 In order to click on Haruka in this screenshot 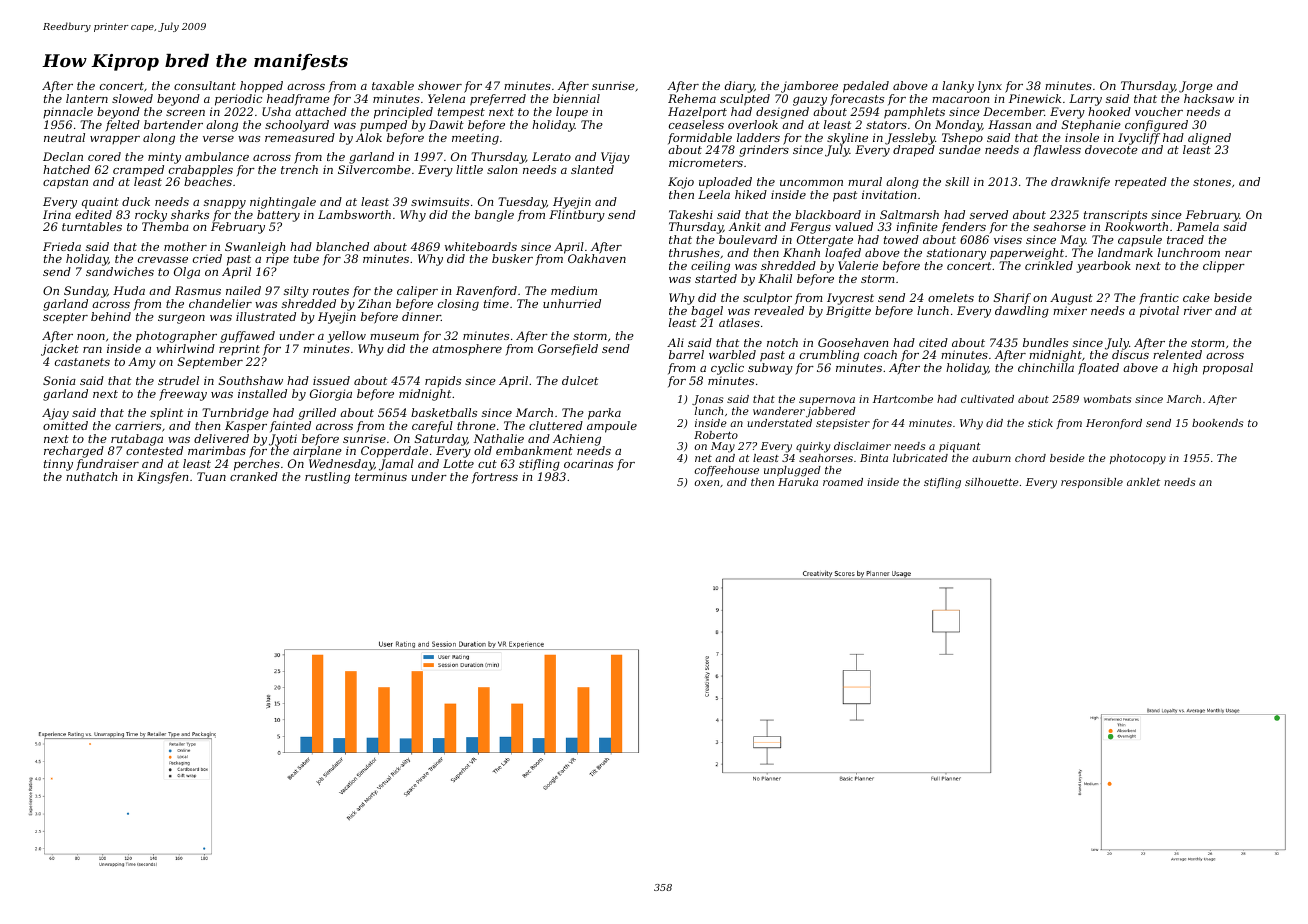, I will do `click(798, 482)`.
